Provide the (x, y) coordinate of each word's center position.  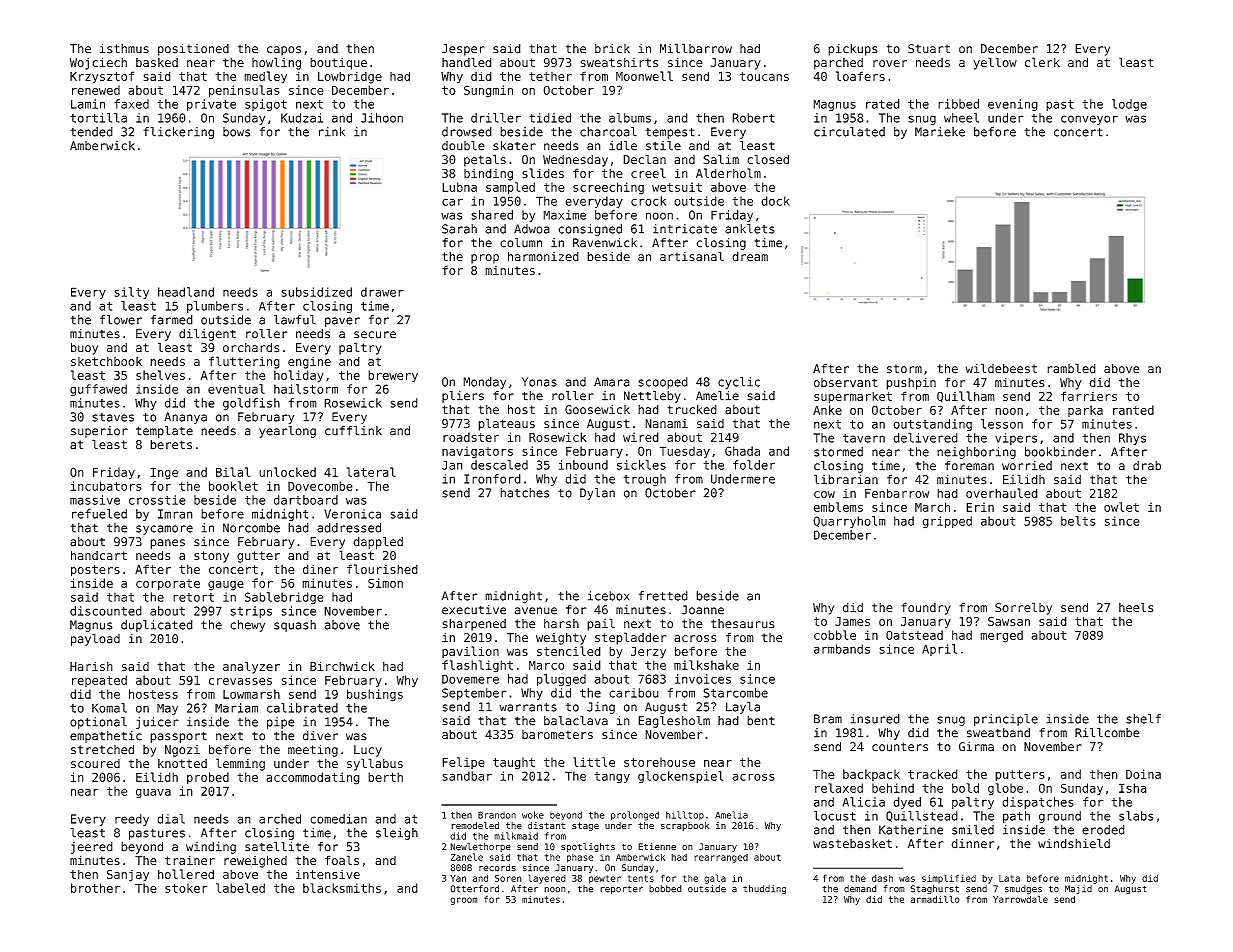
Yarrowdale (1020, 899)
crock (648, 201)
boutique (338, 64)
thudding (764, 889)
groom (464, 901)
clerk (1042, 62)
